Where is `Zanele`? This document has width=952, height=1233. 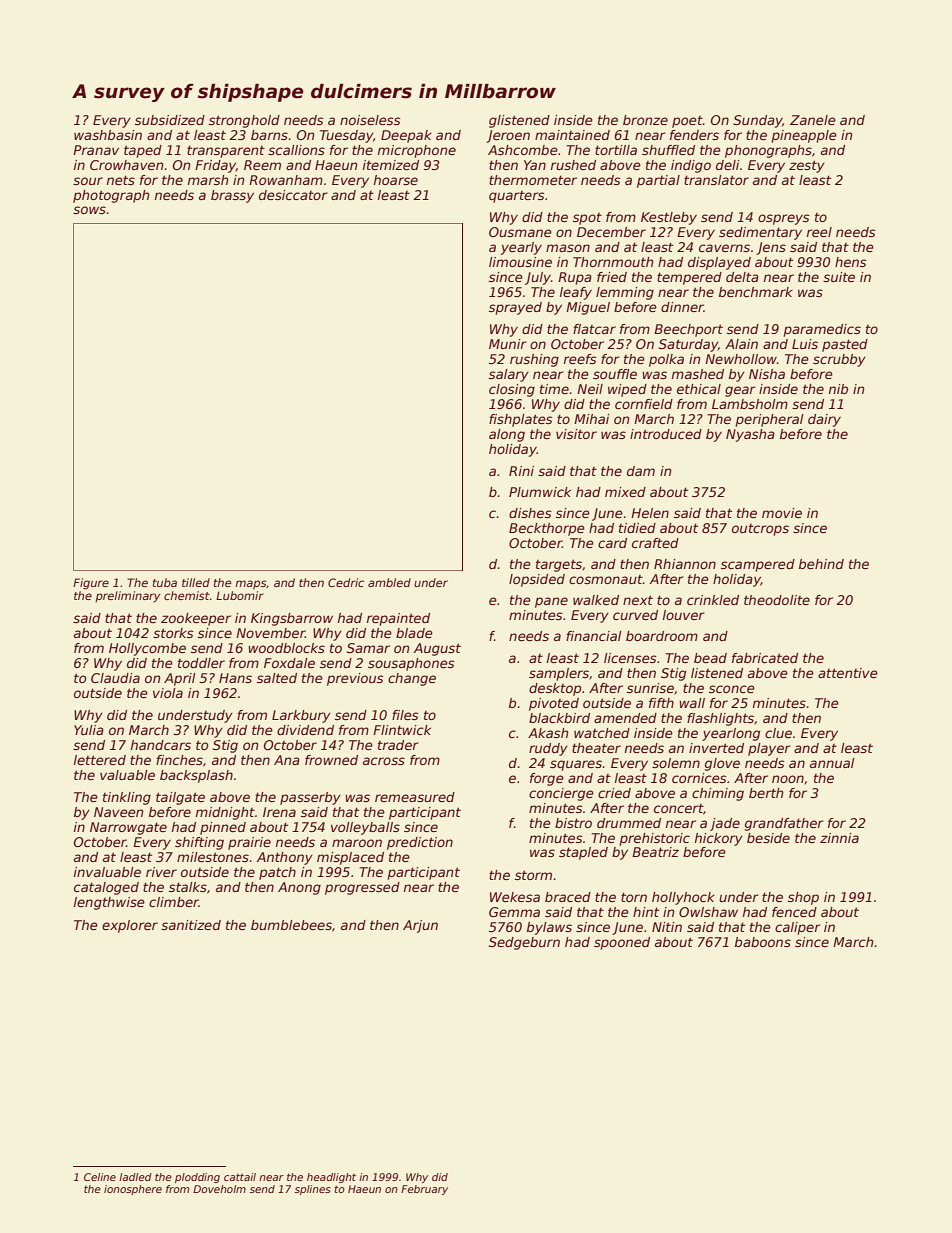
Zanele is located at coordinates (813, 120).
